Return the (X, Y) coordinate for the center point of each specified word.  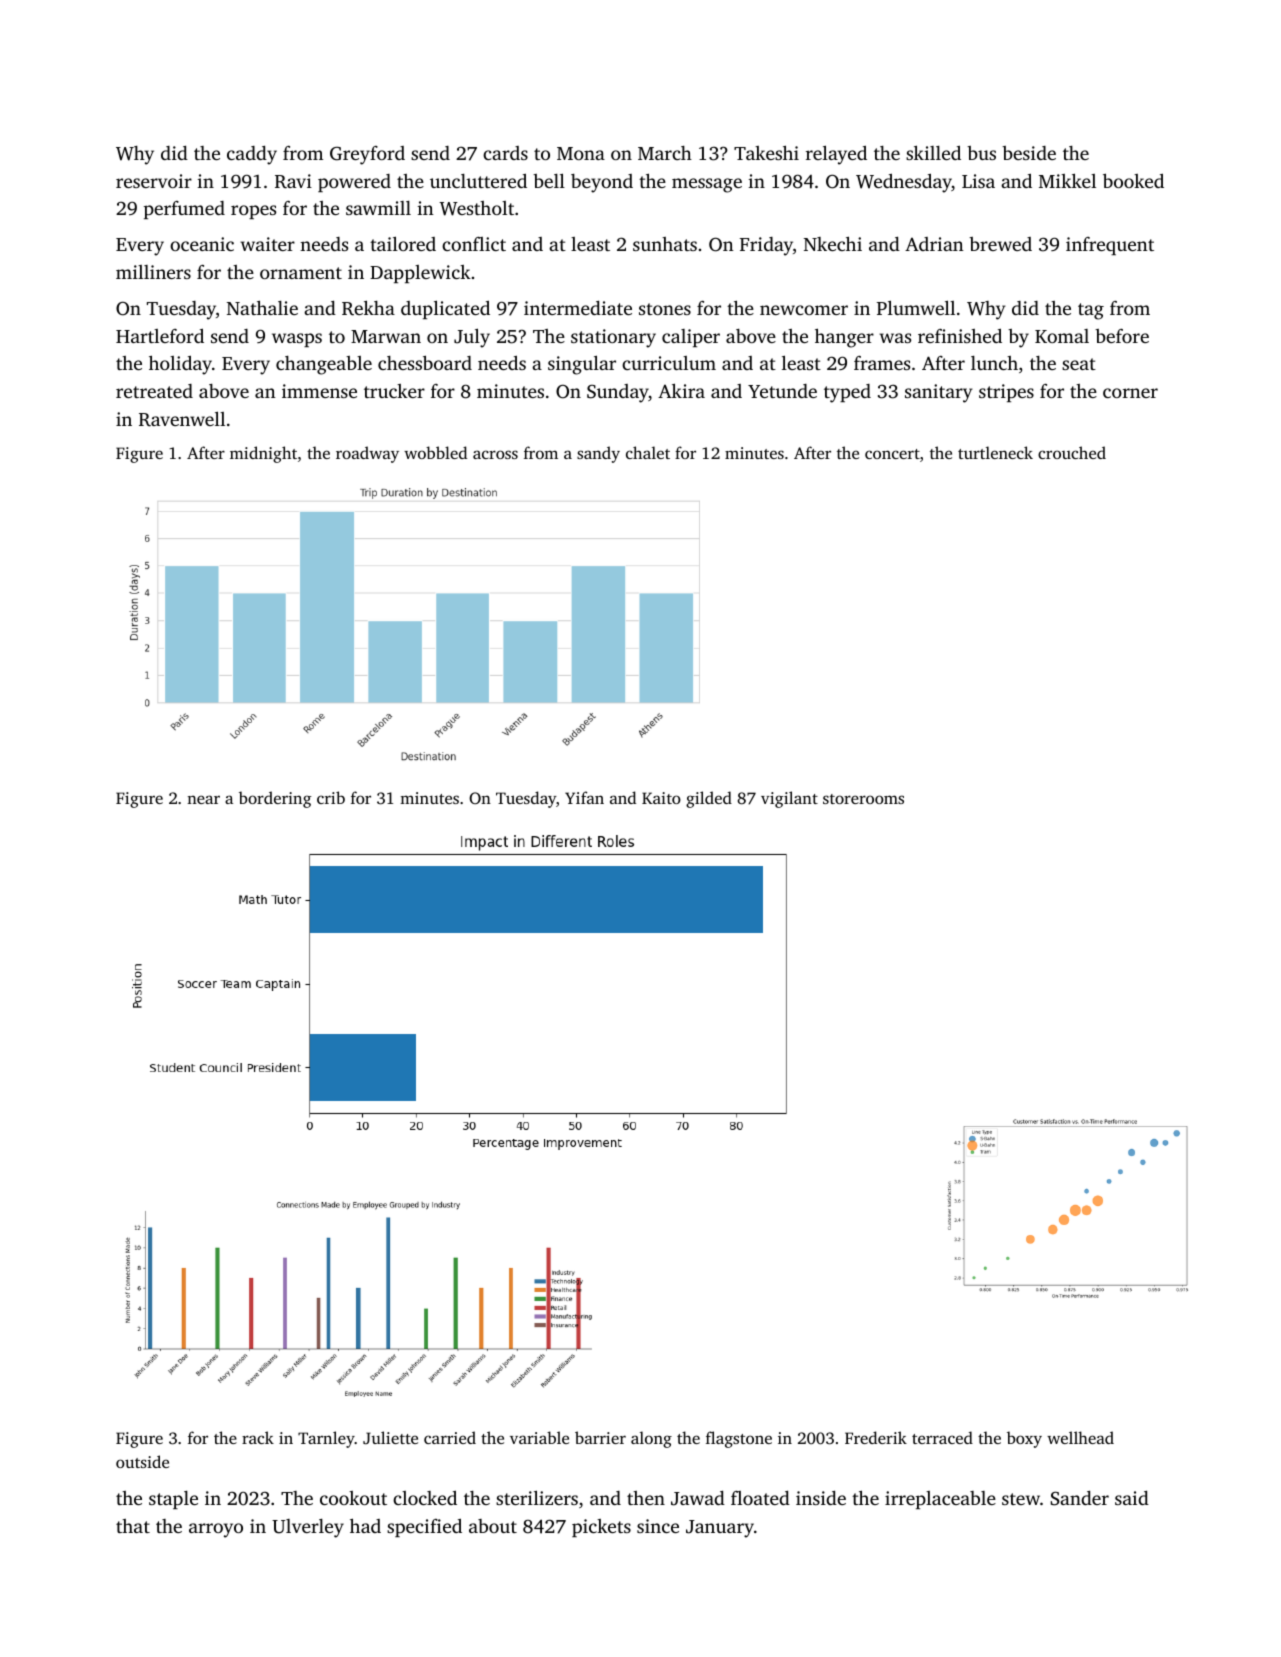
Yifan (584, 797)
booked (1133, 180)
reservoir (154, 181)
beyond (602, 183)
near (203, 799)
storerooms (863, 799)
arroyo (216, 1530)
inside (821, 1498)
